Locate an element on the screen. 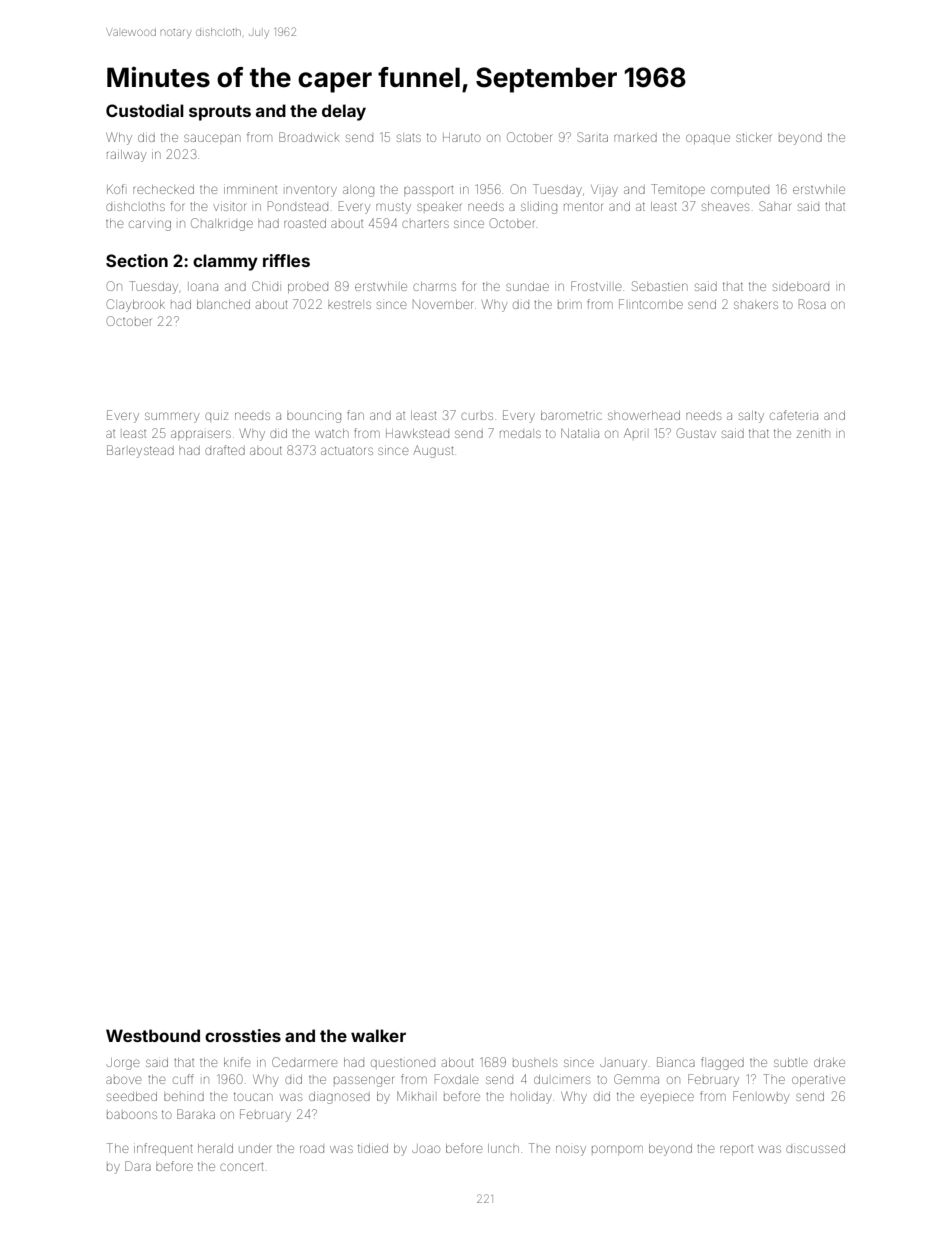 The height and width of the screenshot is (1233, 952). Hawkstead is located at coordinates (417, 433).
